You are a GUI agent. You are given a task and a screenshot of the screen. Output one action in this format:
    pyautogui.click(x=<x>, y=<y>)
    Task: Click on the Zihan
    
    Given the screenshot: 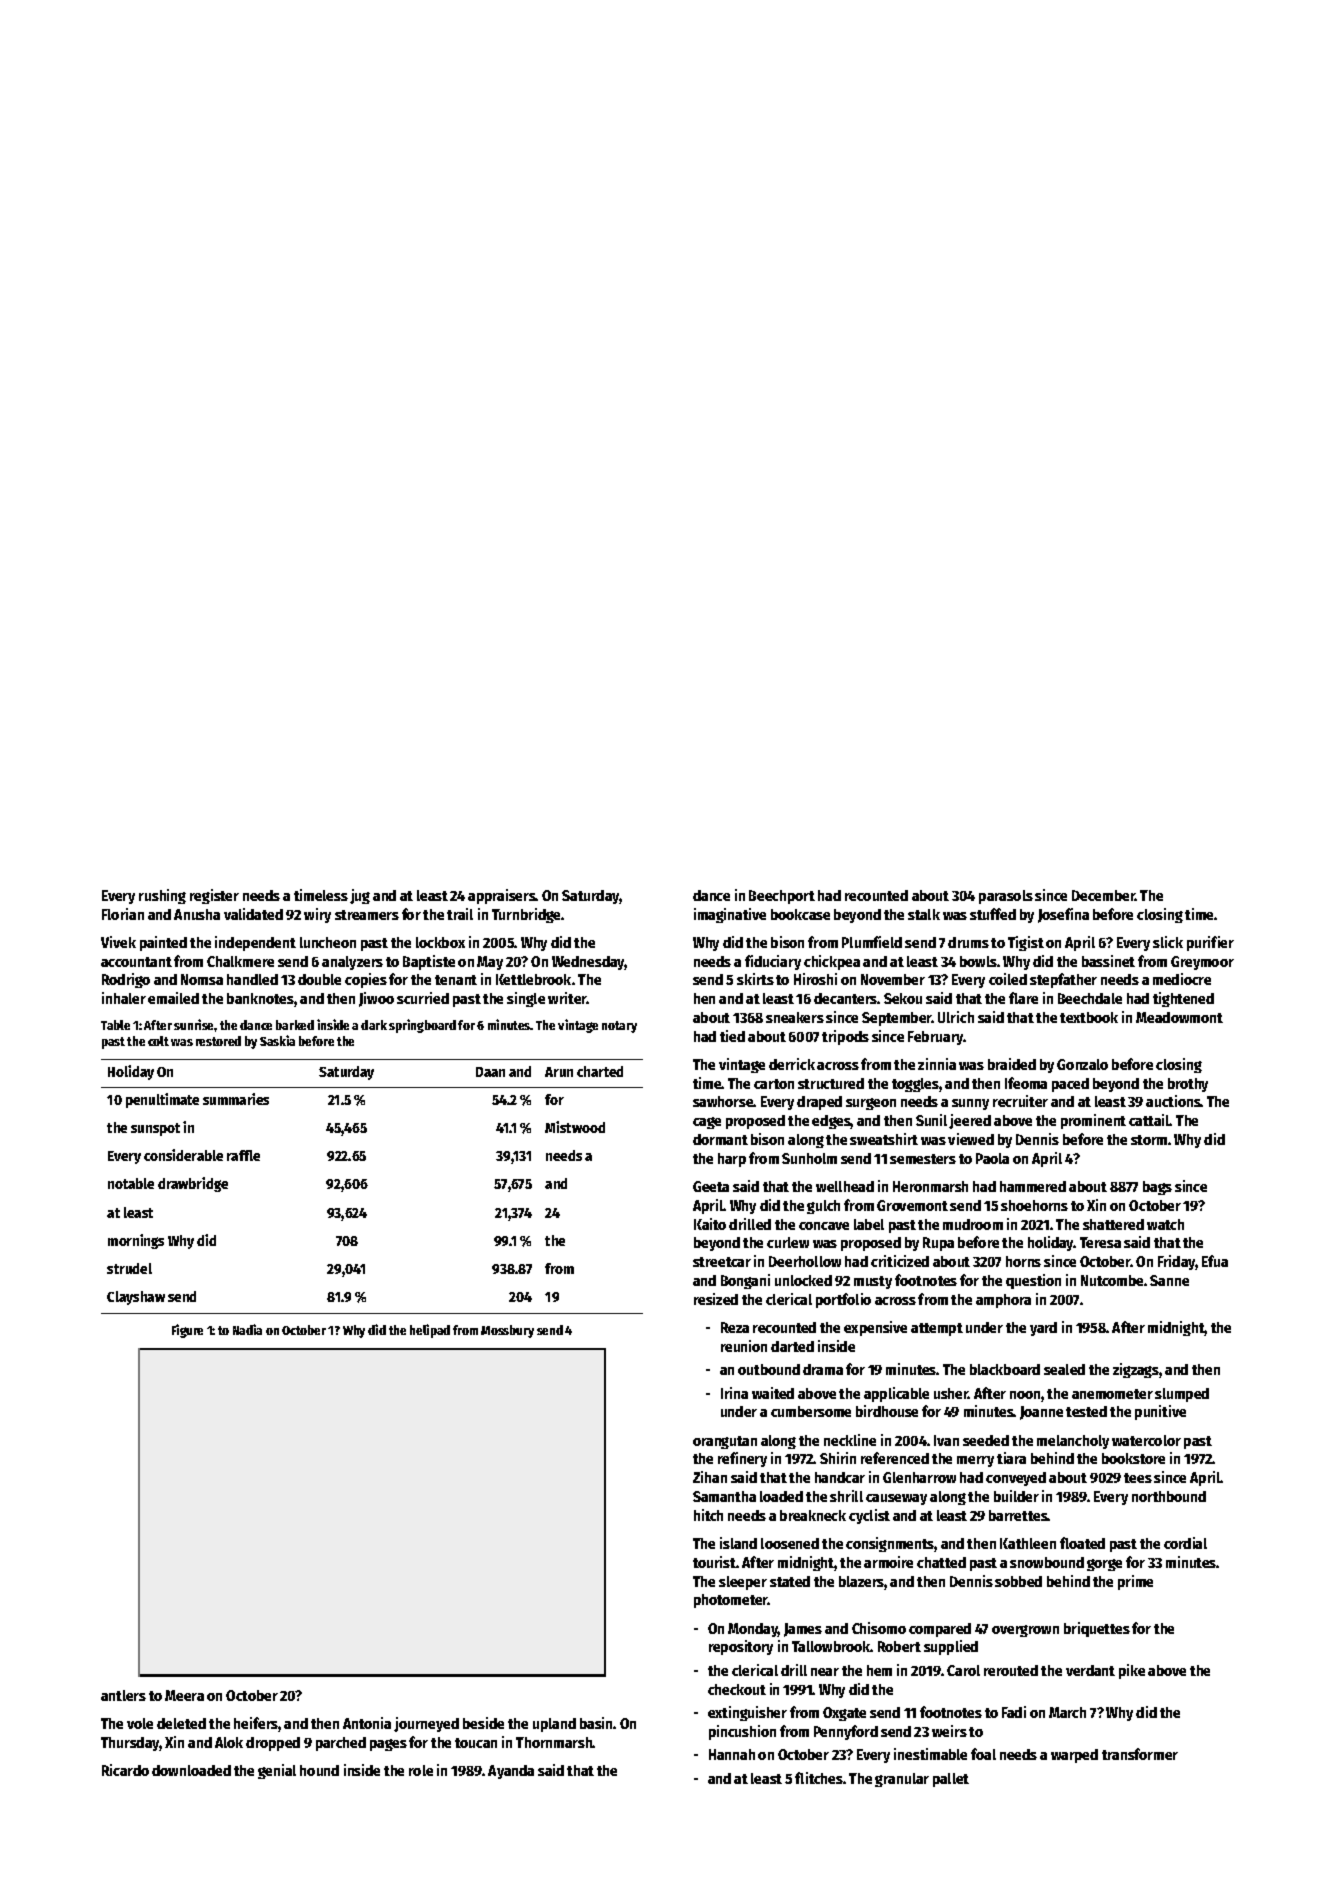 What is the action you would take?
    pyautogui.click(x=710, y=1477)
